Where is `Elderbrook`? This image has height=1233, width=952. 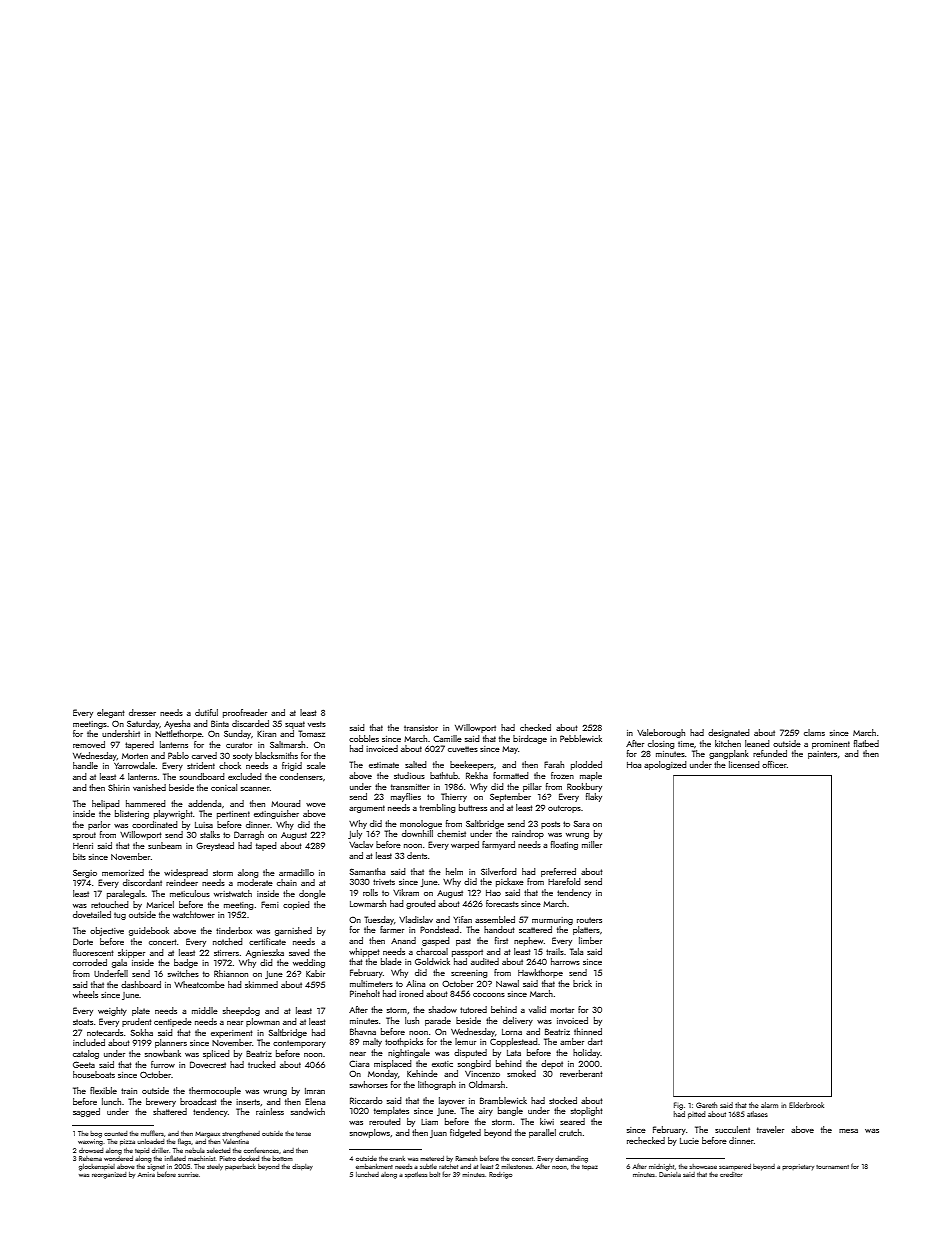
Elderbrook is located at coordinates (806, 1105).
